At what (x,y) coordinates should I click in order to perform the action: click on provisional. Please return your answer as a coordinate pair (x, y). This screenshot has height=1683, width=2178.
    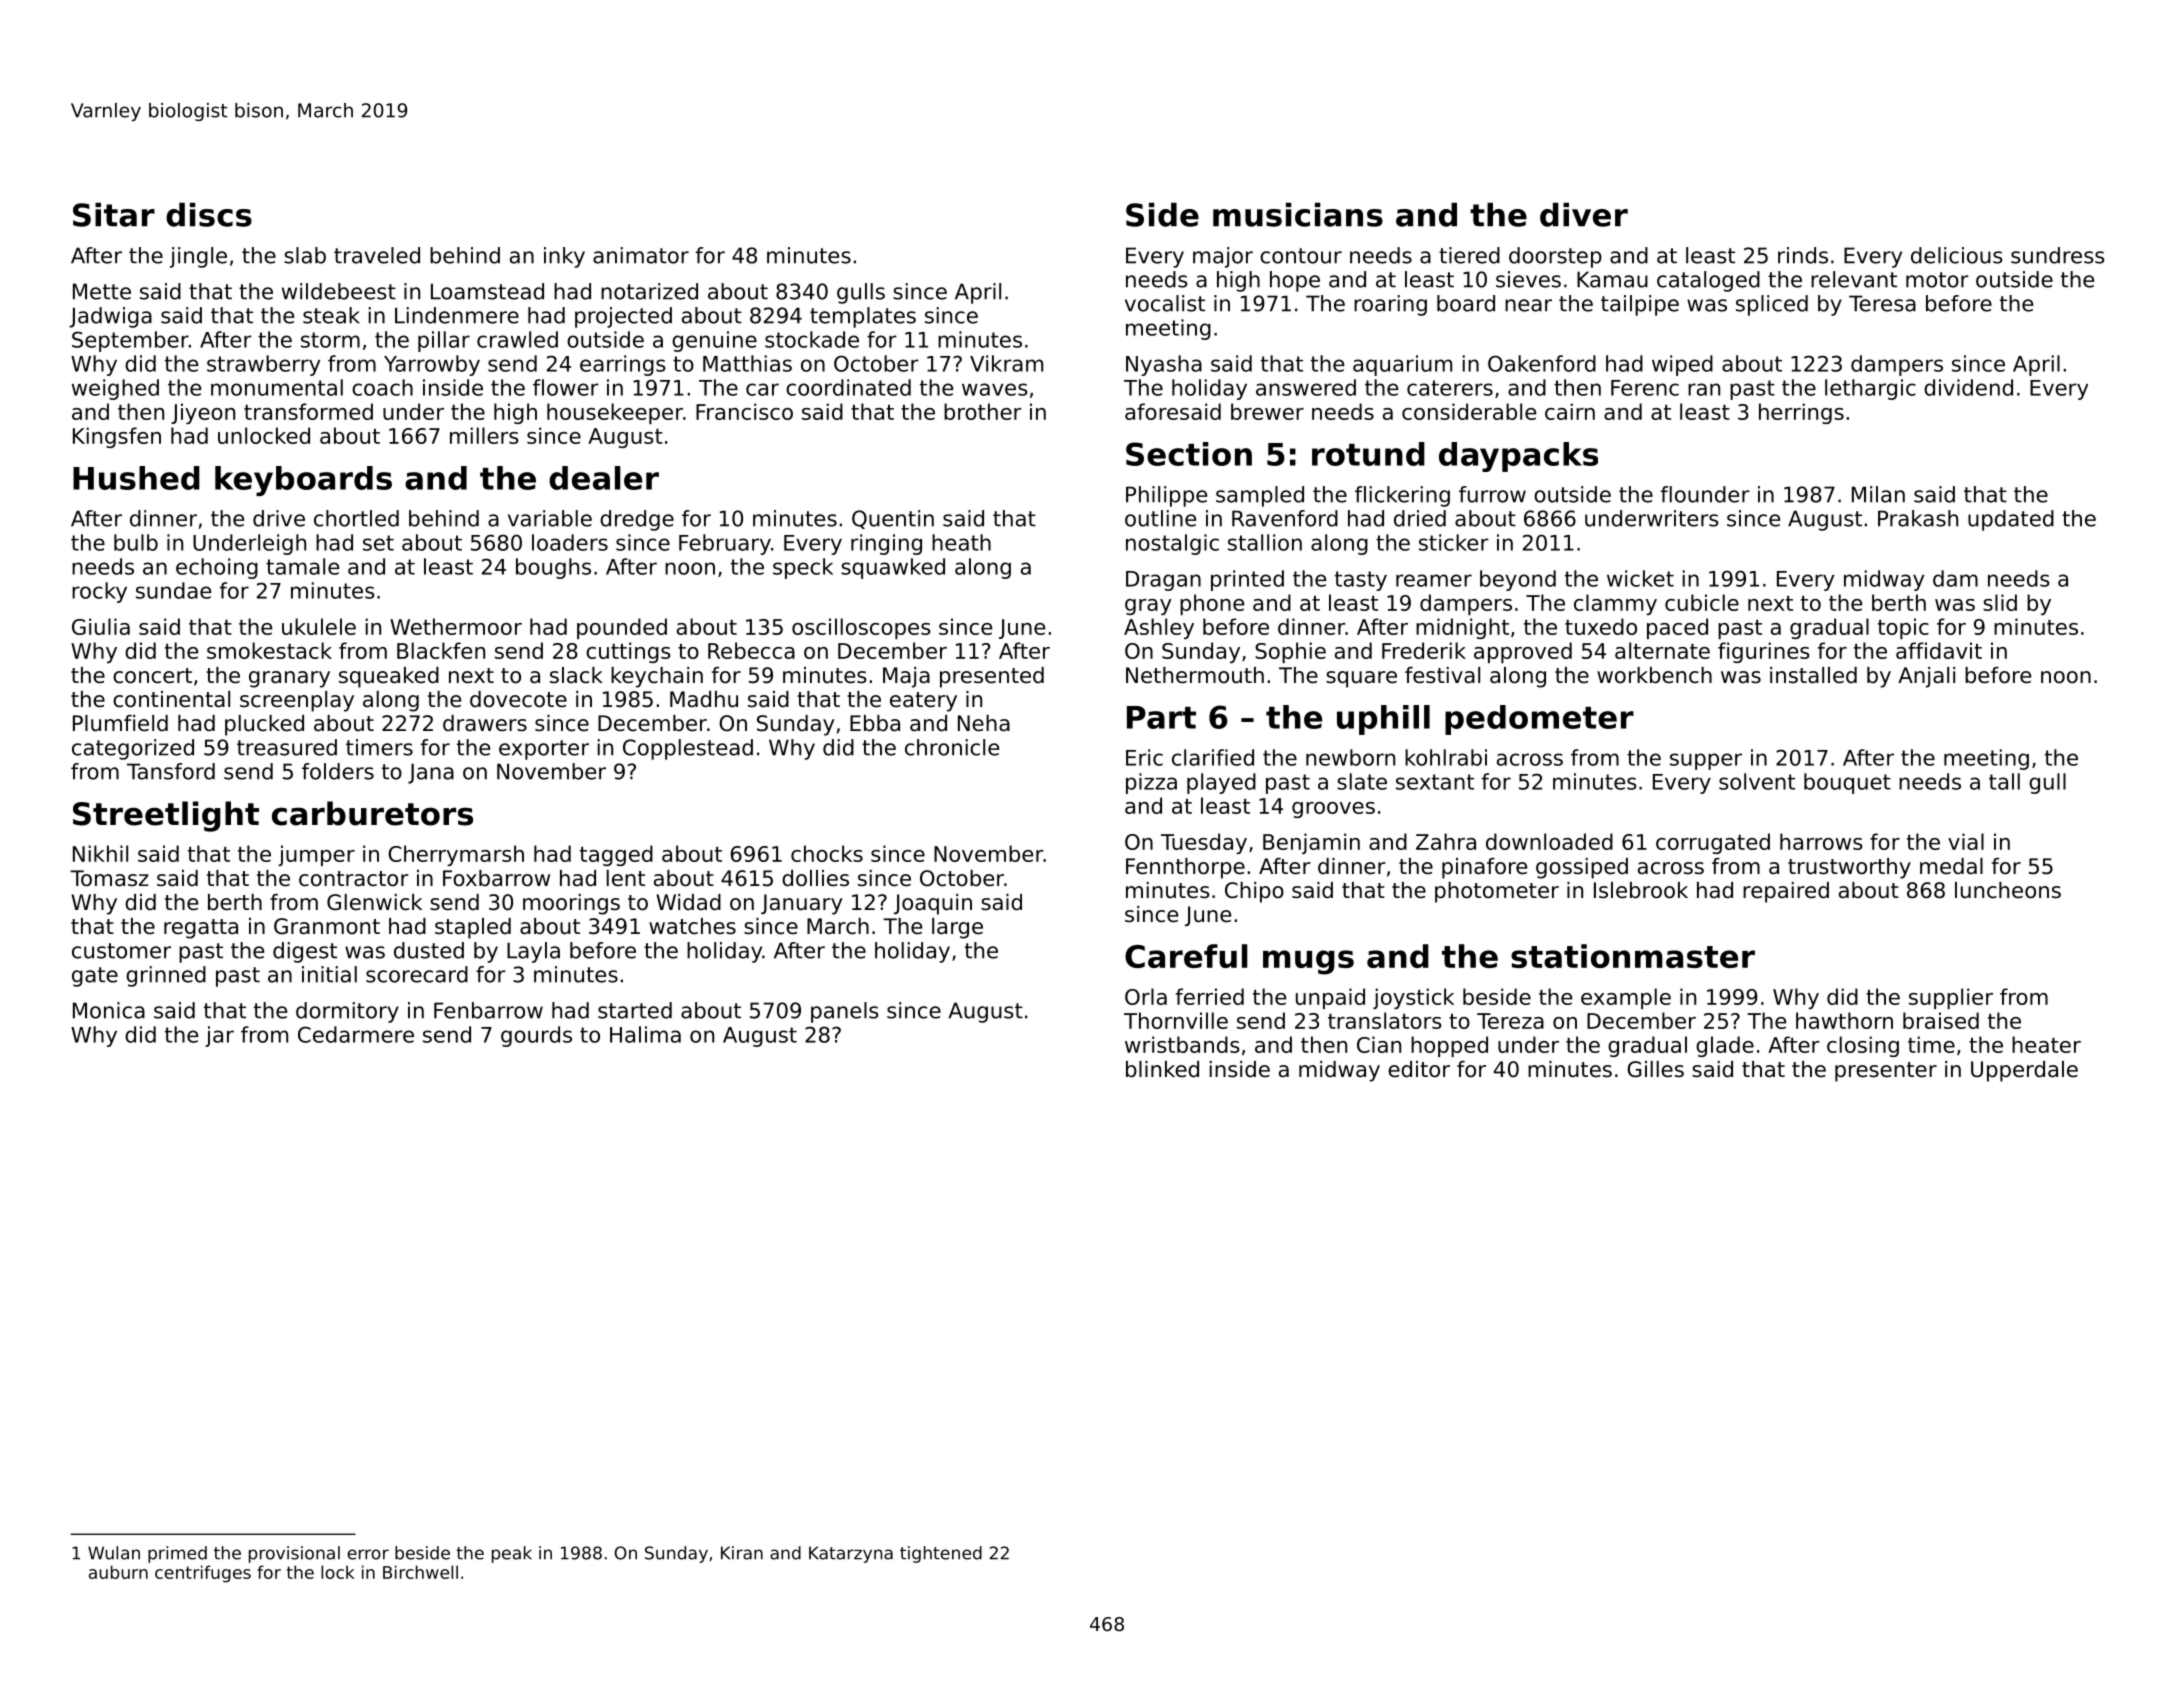
    Looking at the image, I should click on (294, 1554).
